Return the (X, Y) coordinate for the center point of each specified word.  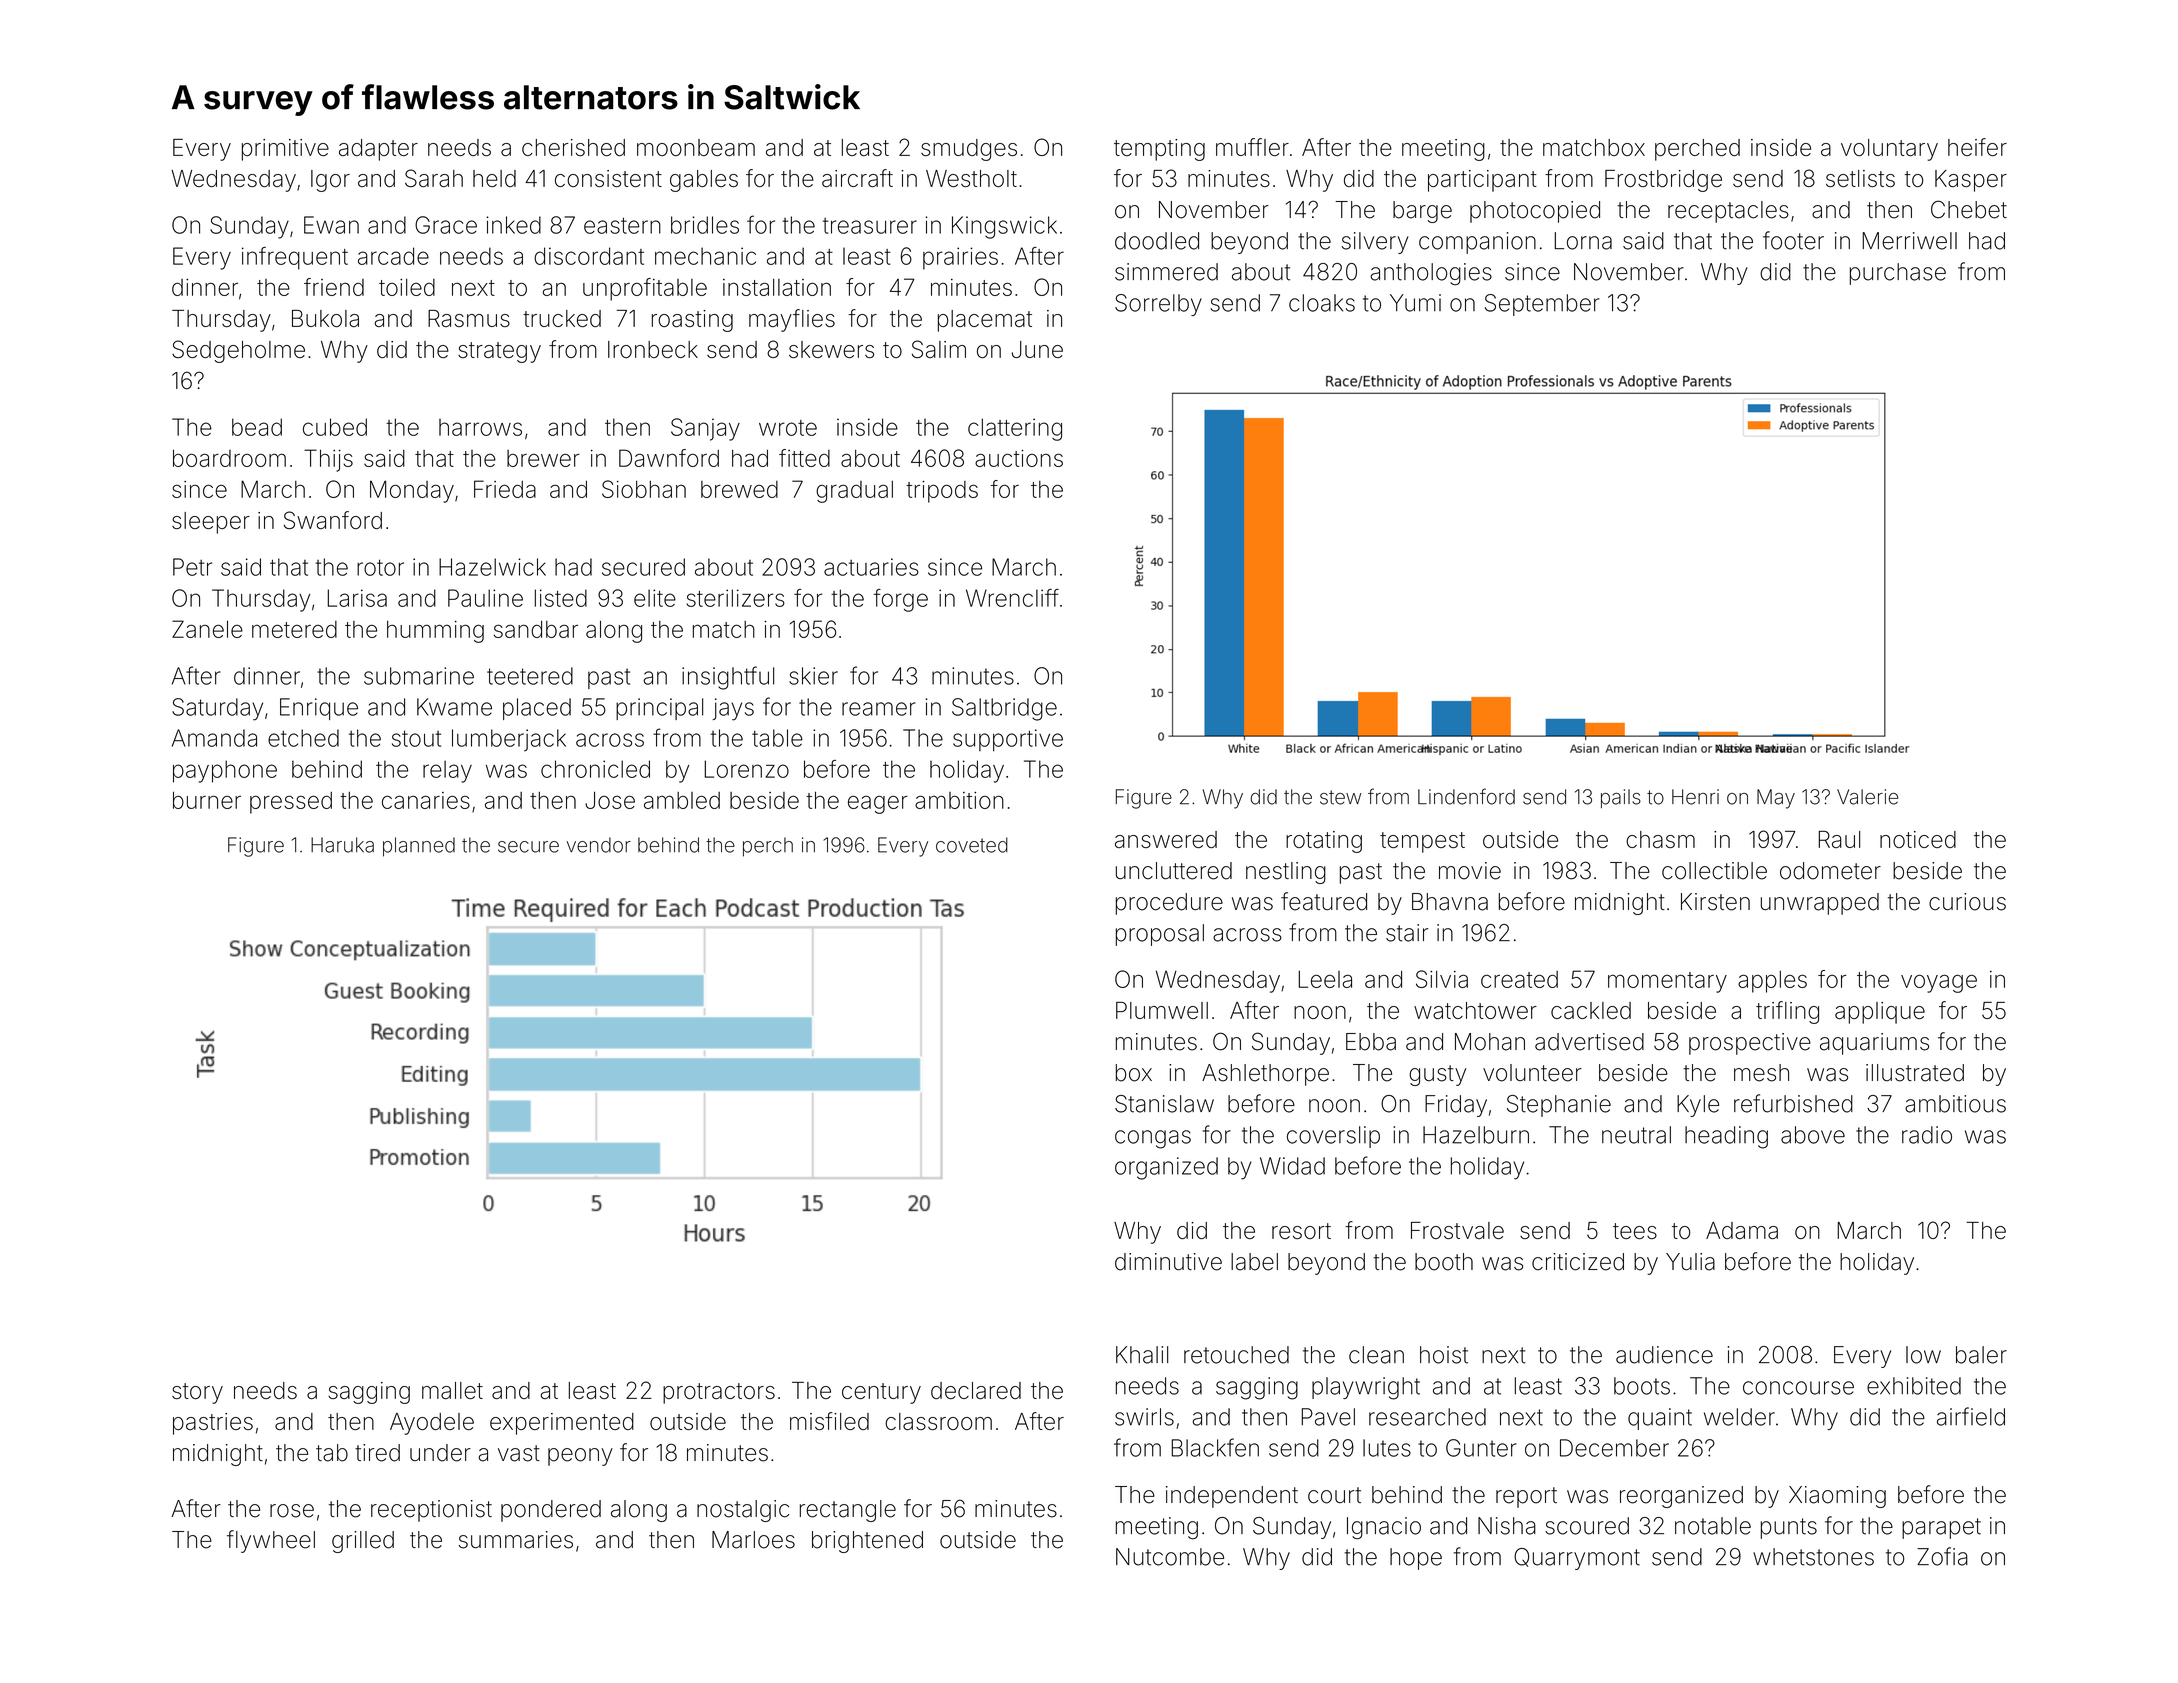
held (494, 178)
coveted (972, 845)
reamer (878, 709)
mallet (452, 1390)
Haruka (342, 845)
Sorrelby (1158, 305)
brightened (867, 1542)
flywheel (271, 1541)
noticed (1918, 839)
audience (1664, 1355)
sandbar (536, 629)
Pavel (1328, 1417)
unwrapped (1820, 904)
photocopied (1535, 212)
